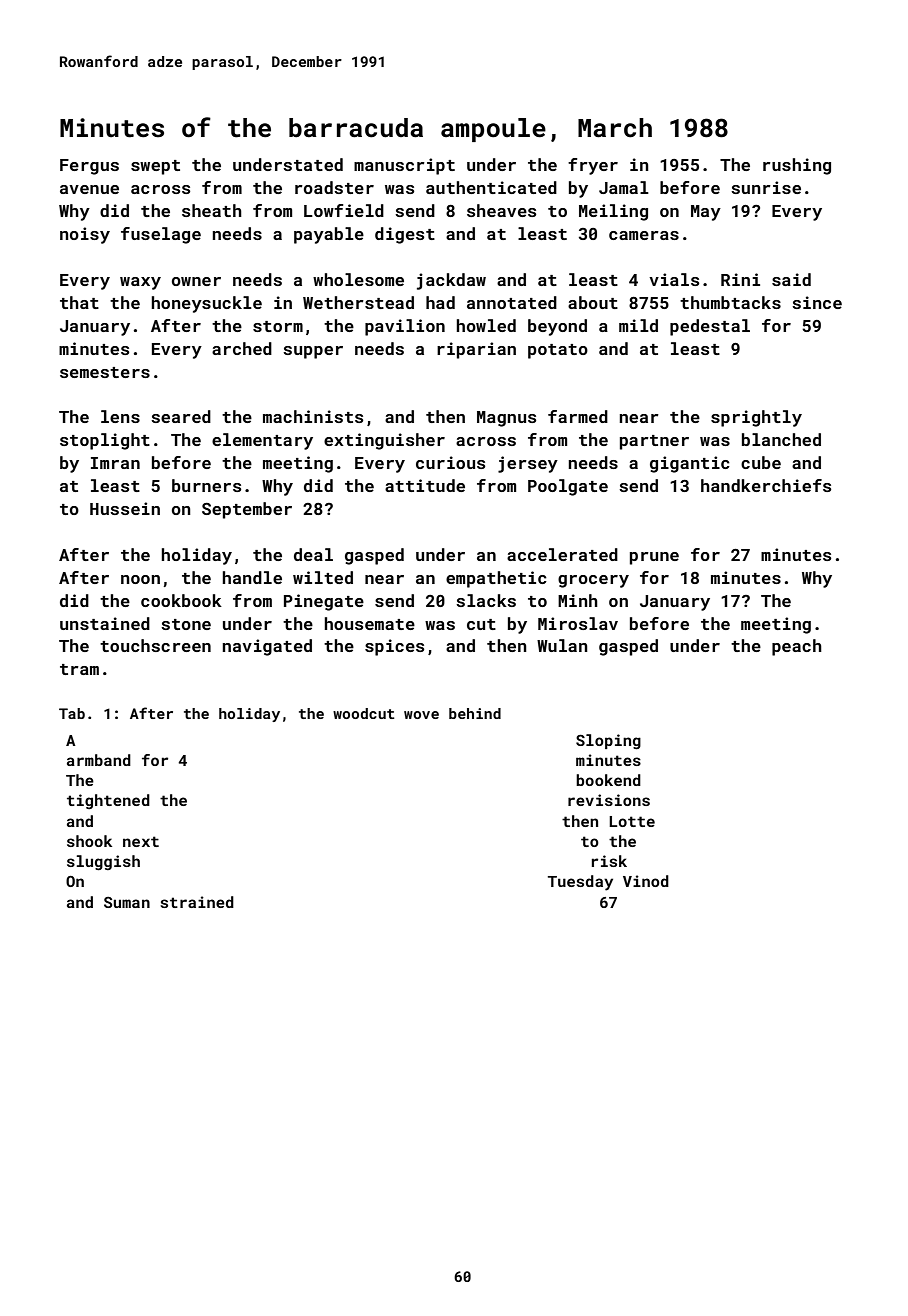 This document has width=908, height=1316. I want to click on handkerchiefs, so click(766, 485).
